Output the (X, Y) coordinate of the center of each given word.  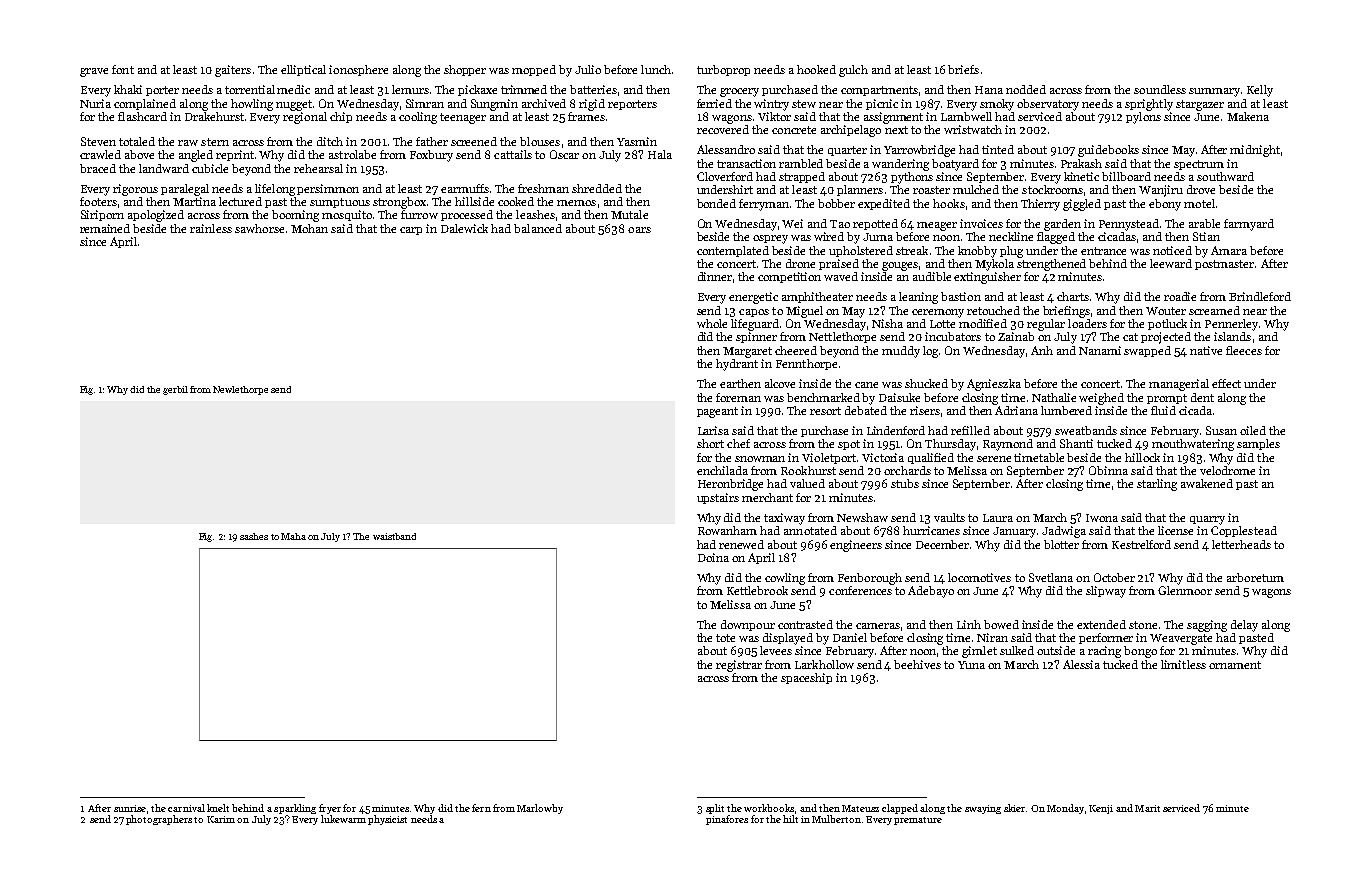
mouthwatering (1193, 445)
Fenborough (870, 579)
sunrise (130, 808)
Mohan (309, 228)
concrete (794, 130)
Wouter (1166, 311)
